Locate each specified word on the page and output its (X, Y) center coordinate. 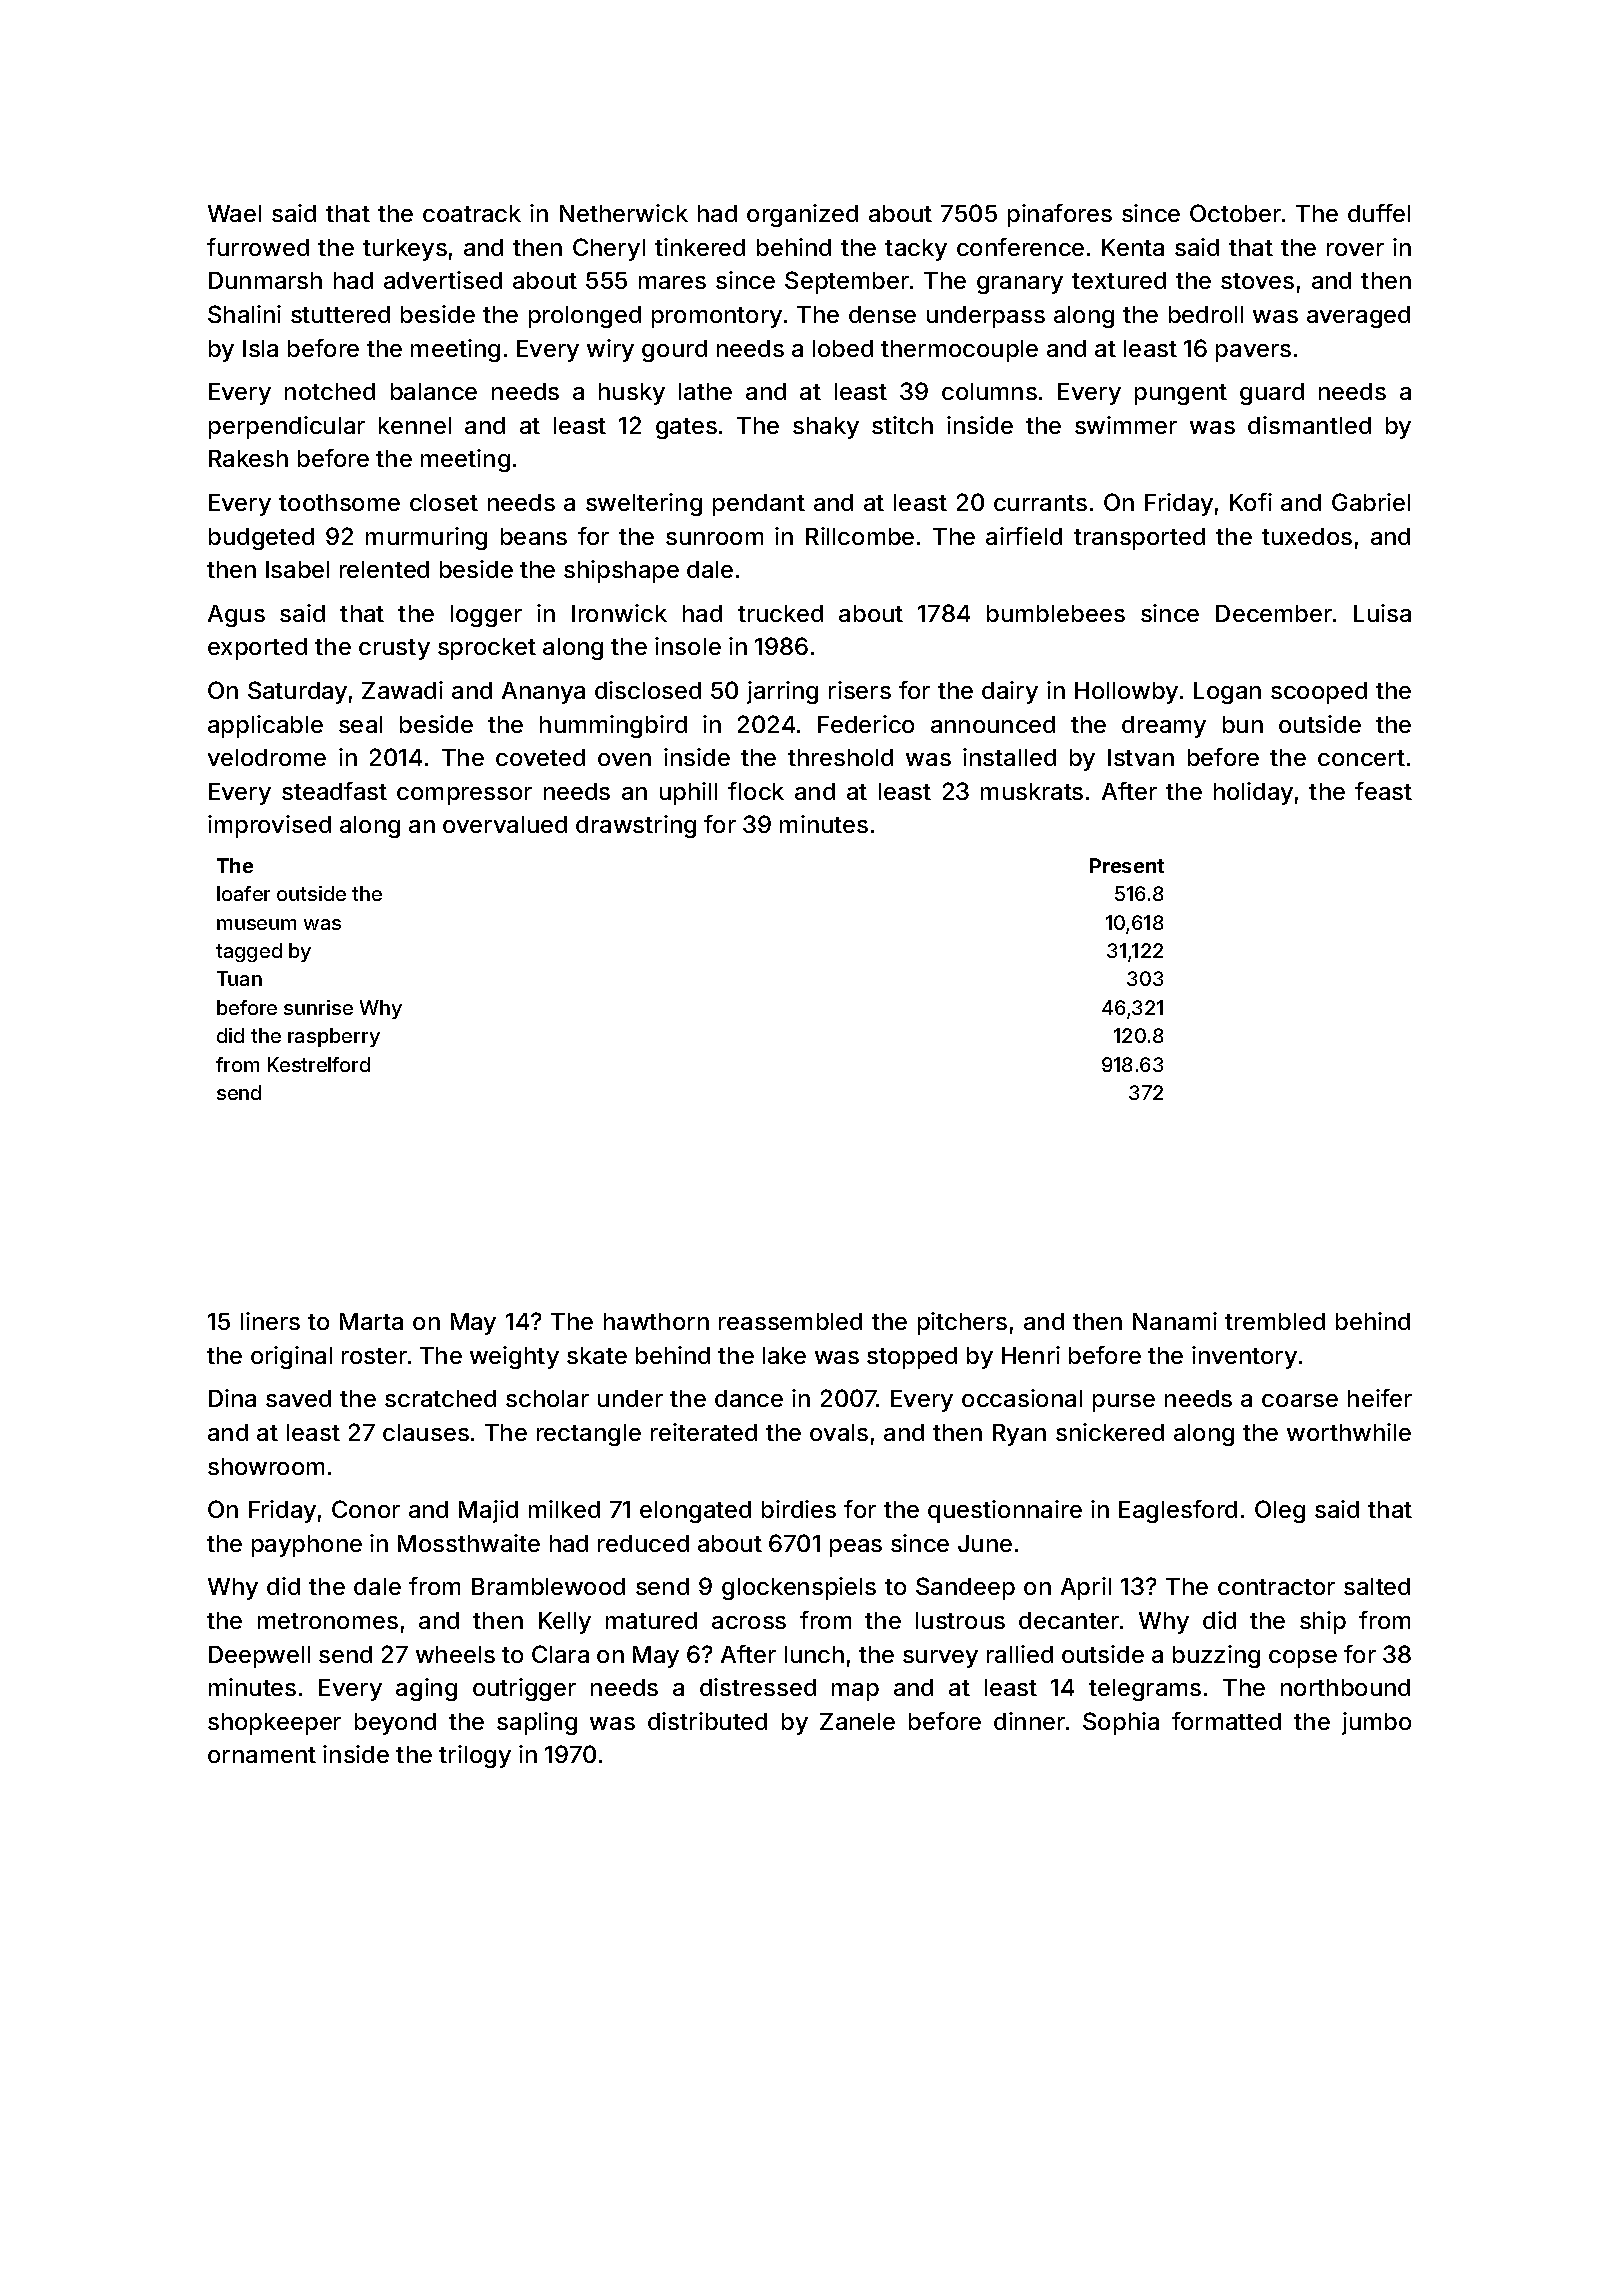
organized (802, 215)
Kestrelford (319, 1064)
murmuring (426, 538)
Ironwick (619, 613)
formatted (1226, 1721)
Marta (371, 1321)
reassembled (790, 1321)
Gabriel (1371, 502)
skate (597, 1355)
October (1235, 213)
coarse (1300, 1400)
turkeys (405, 250)
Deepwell (259, 1657)
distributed (707, 1721)
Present (1127, 865)
